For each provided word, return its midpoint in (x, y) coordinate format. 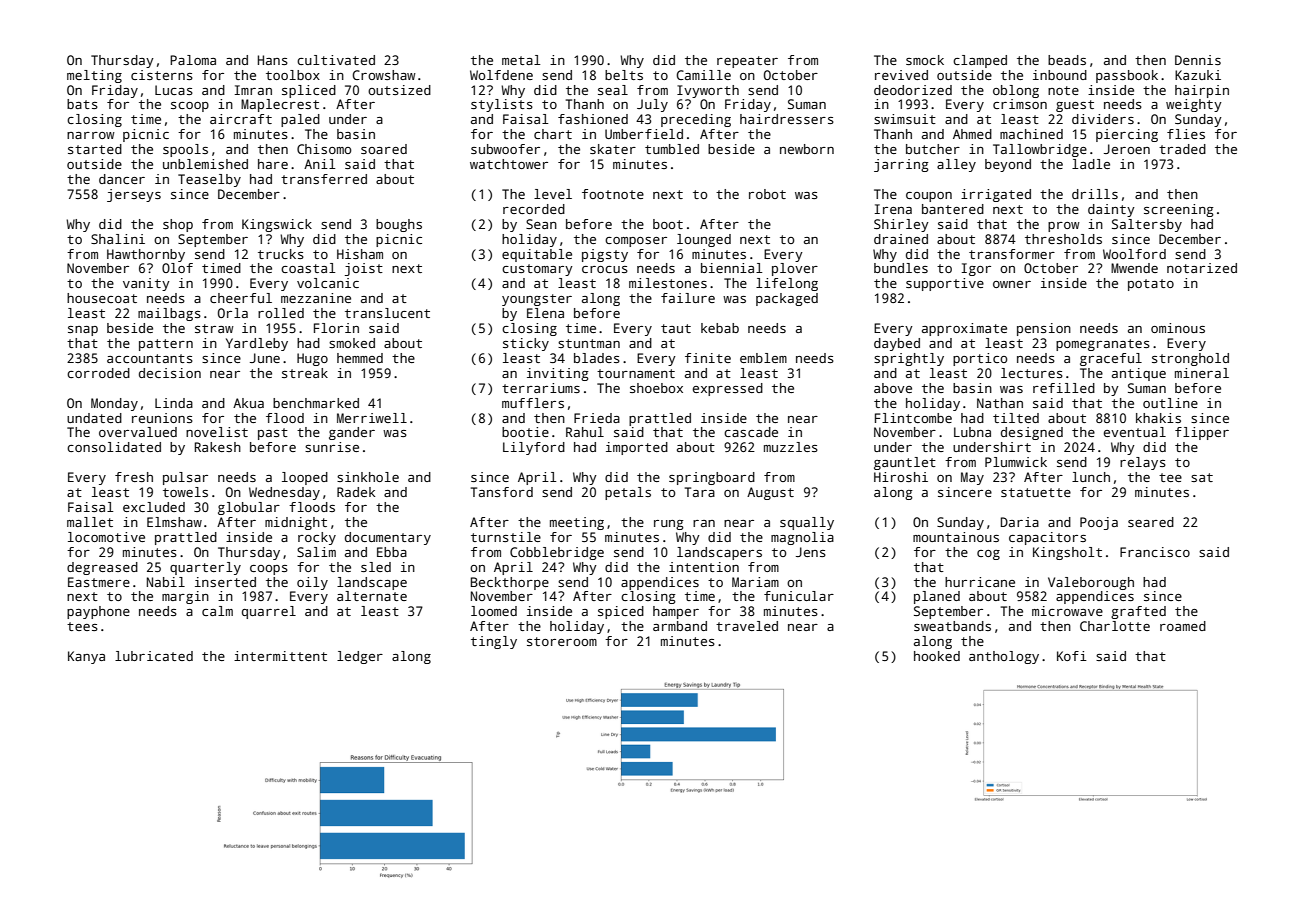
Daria (1020, 522)
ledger (360, 657)
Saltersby (1147, 225)
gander (352, 433)
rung (669, 525)
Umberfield (644, 134)
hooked (937, 656)
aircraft (241, 119)
